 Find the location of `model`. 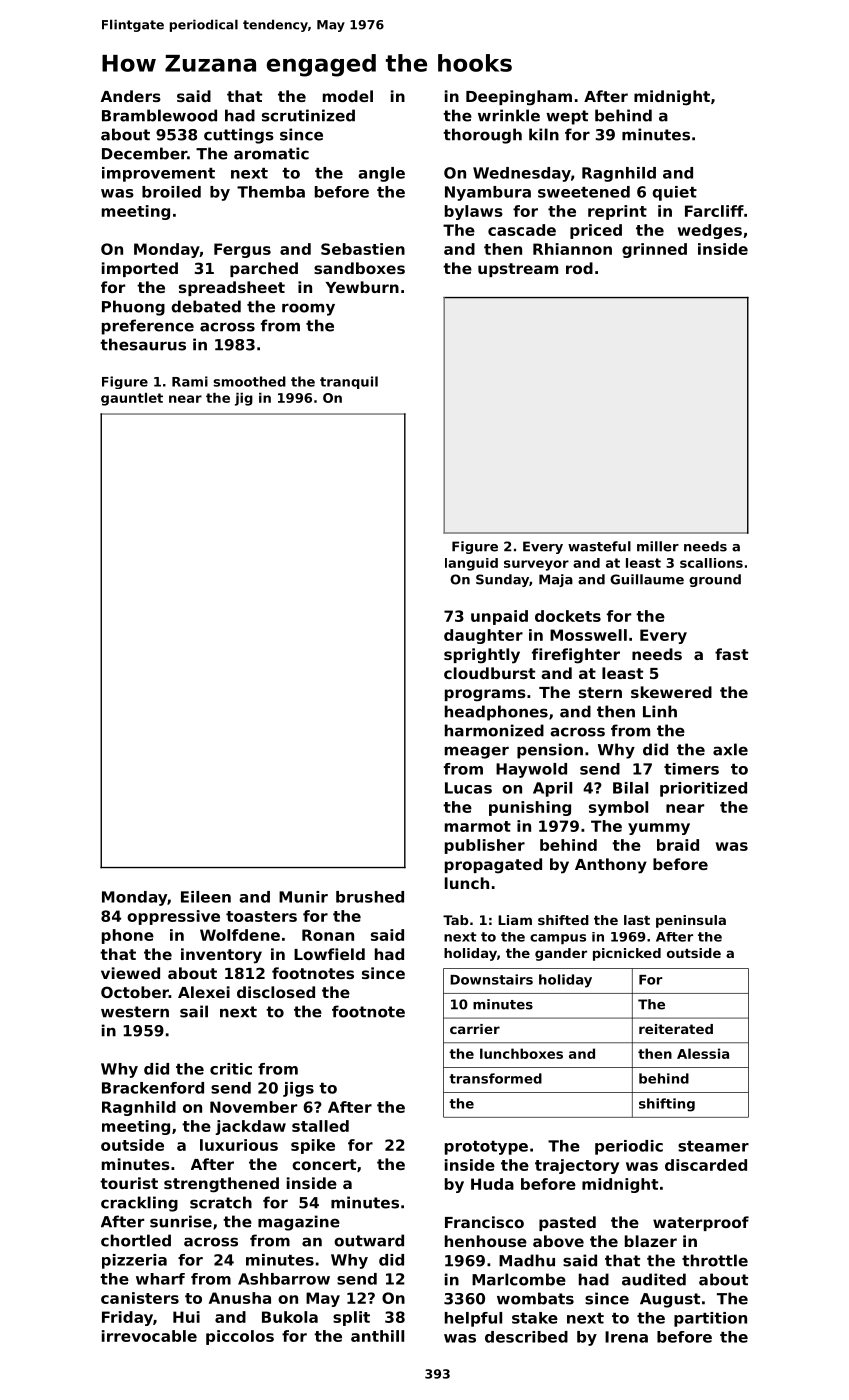

model is located at coordinates (348, 96).
